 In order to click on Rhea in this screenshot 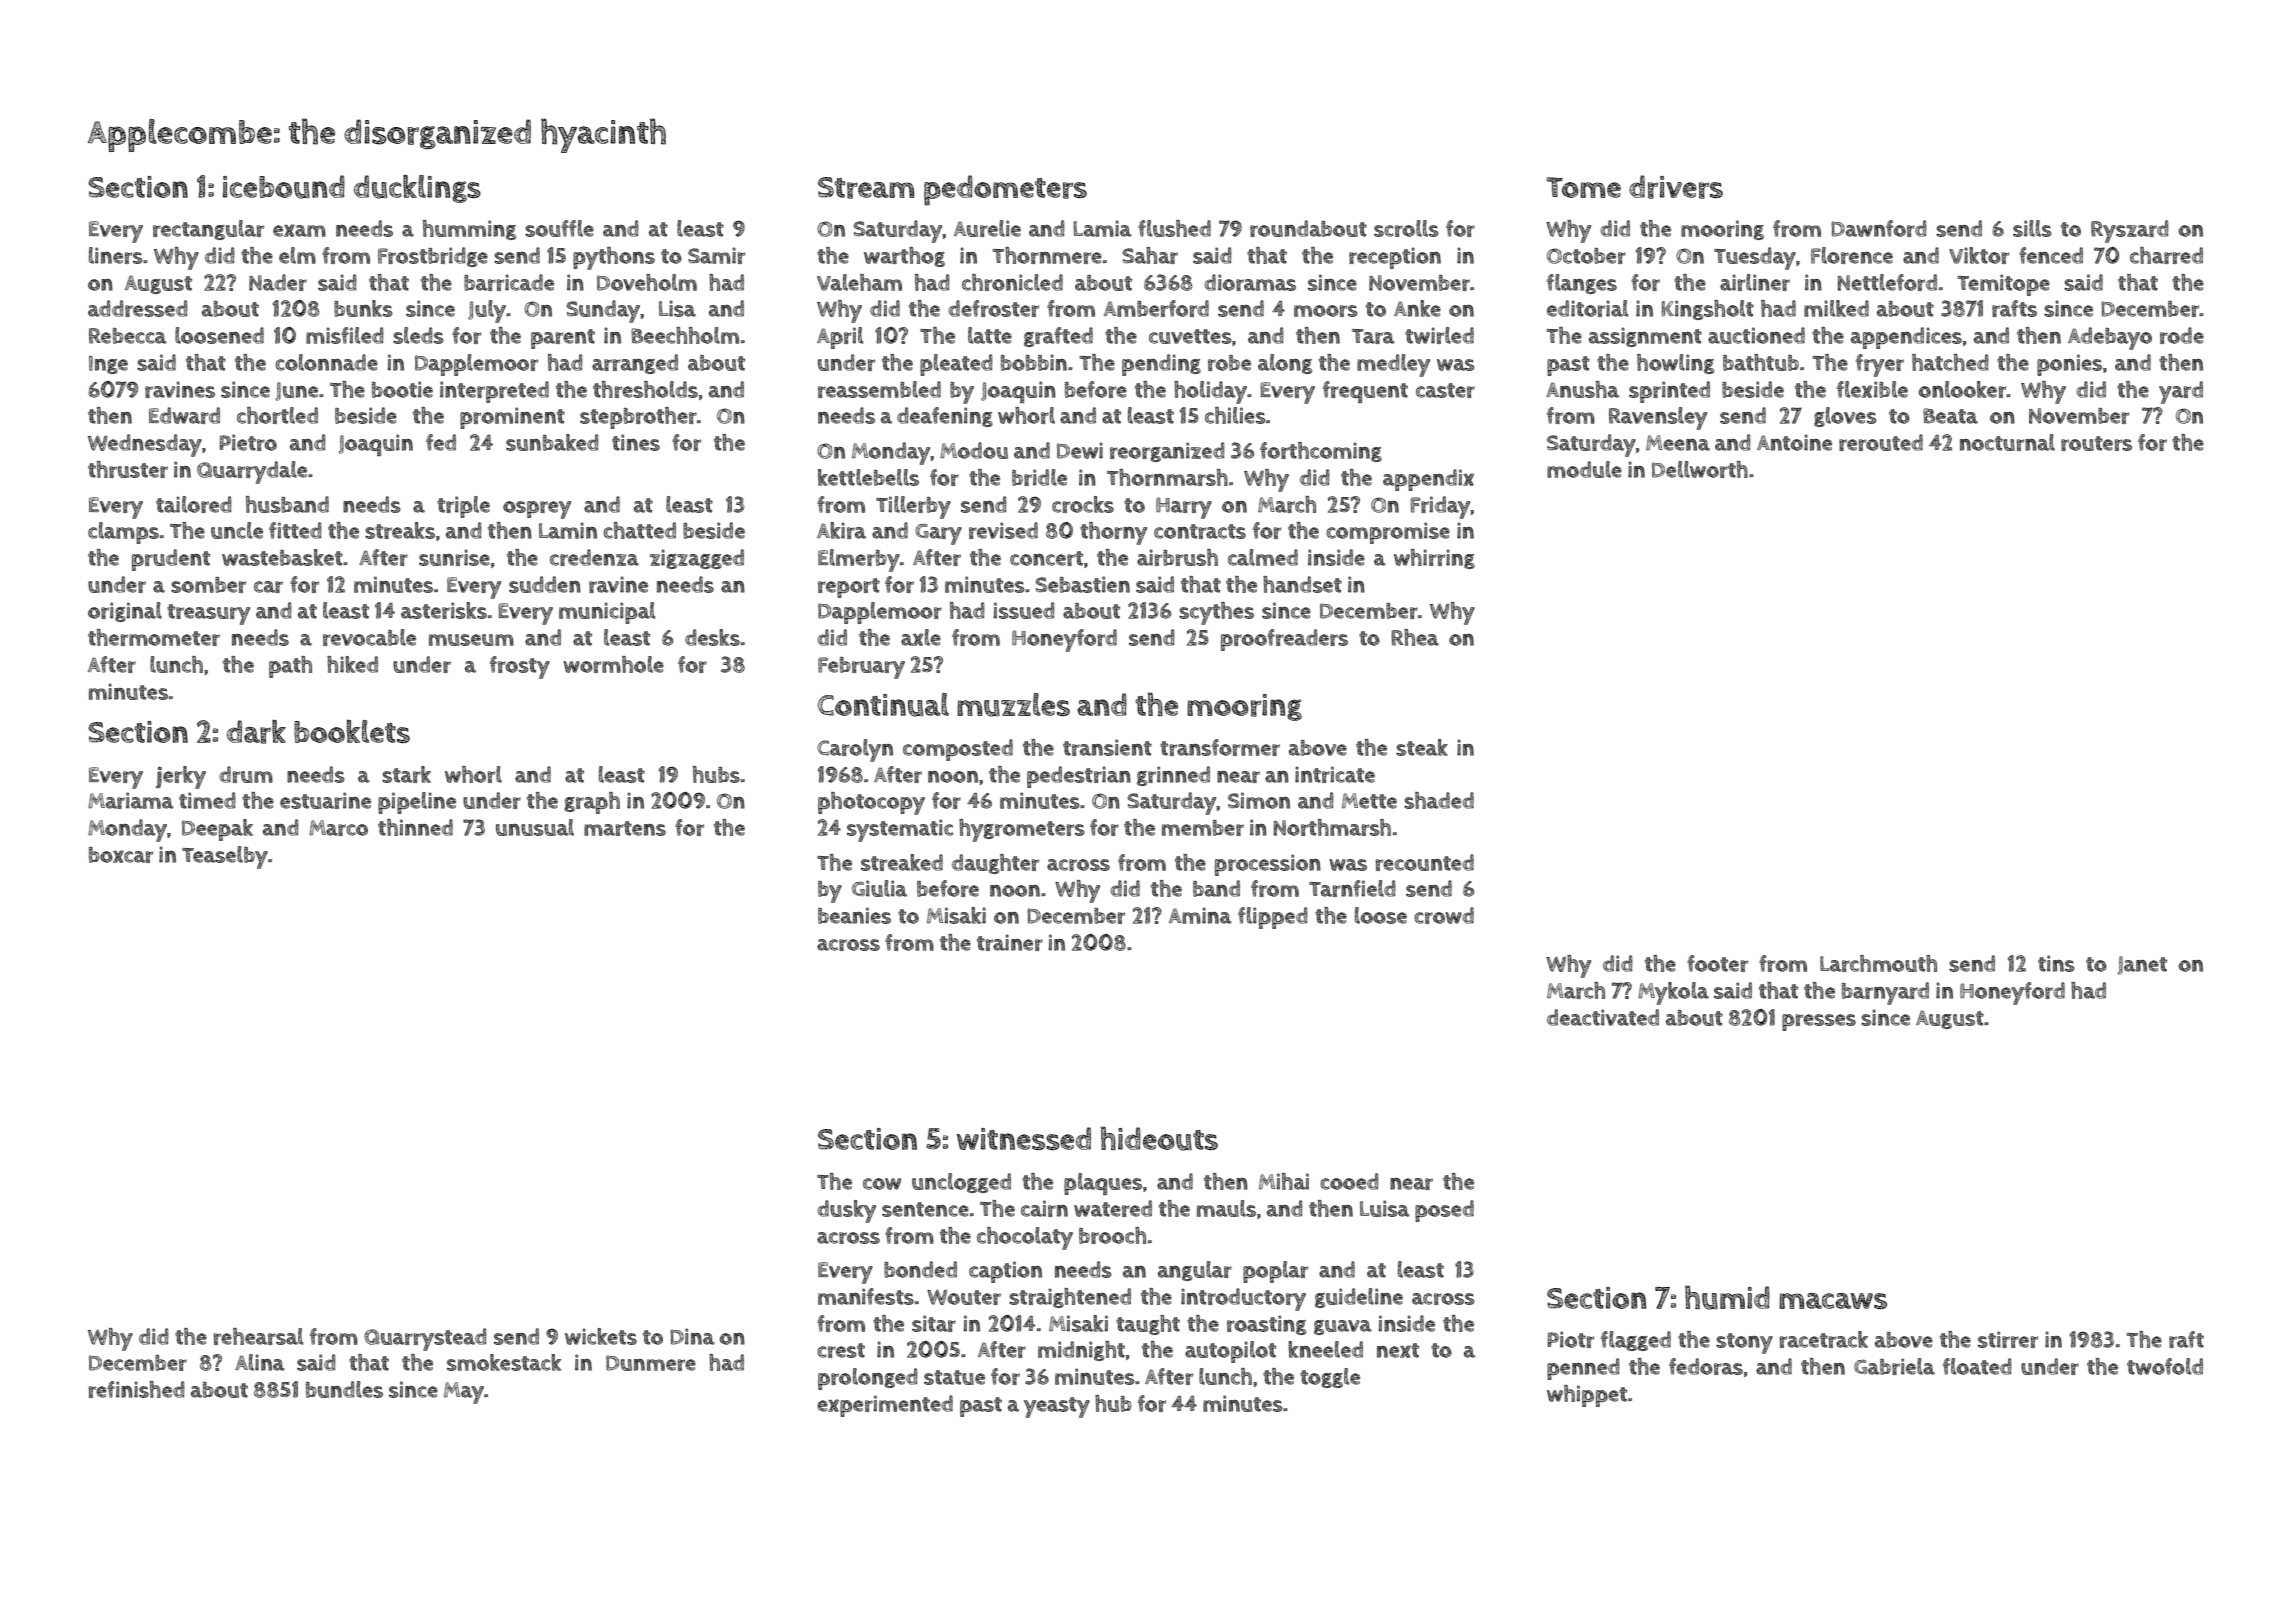, I will do `click(1415, 637)`.
